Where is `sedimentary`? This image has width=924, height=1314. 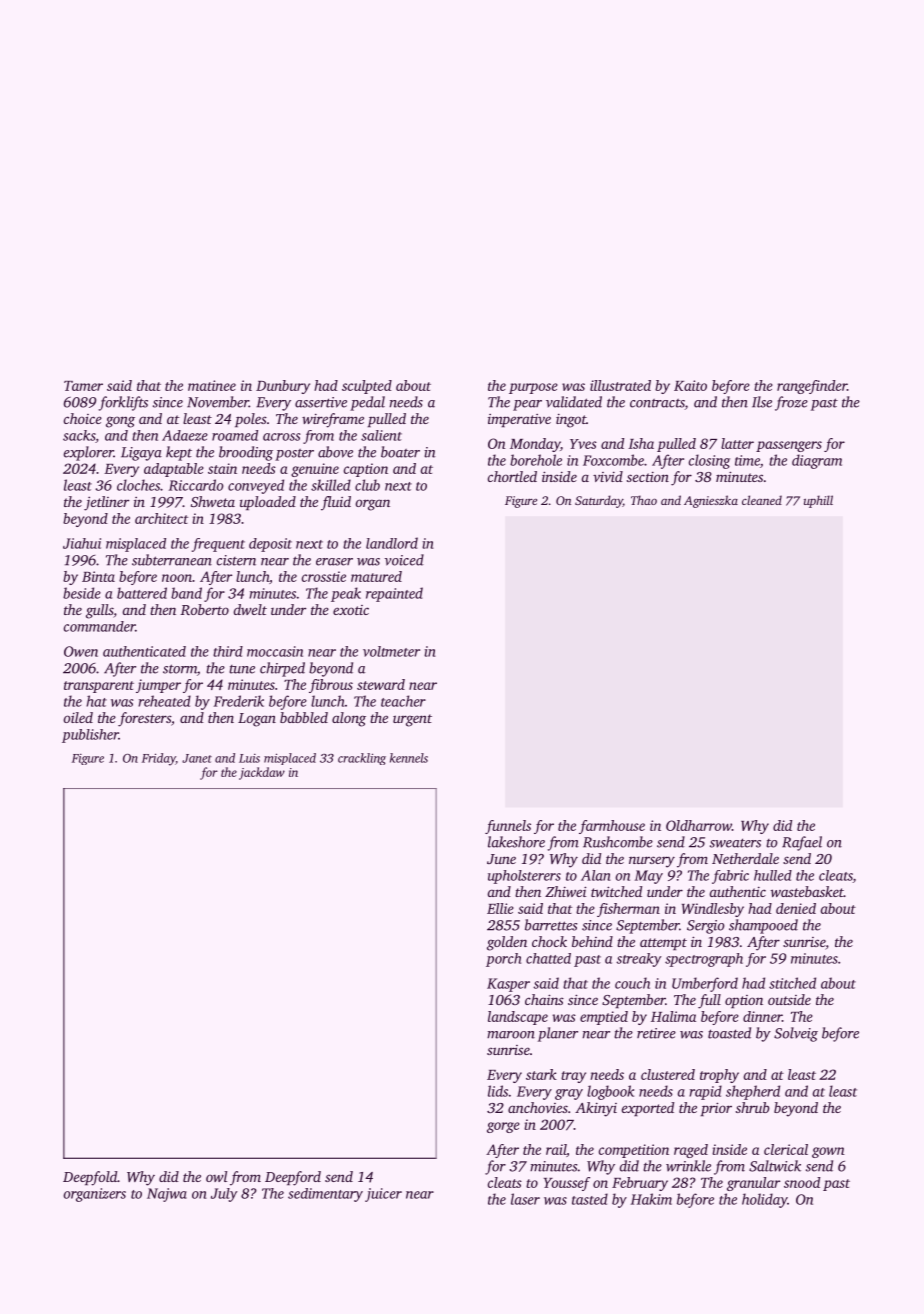
sedimentary is located at coordinates (325, 1195).
